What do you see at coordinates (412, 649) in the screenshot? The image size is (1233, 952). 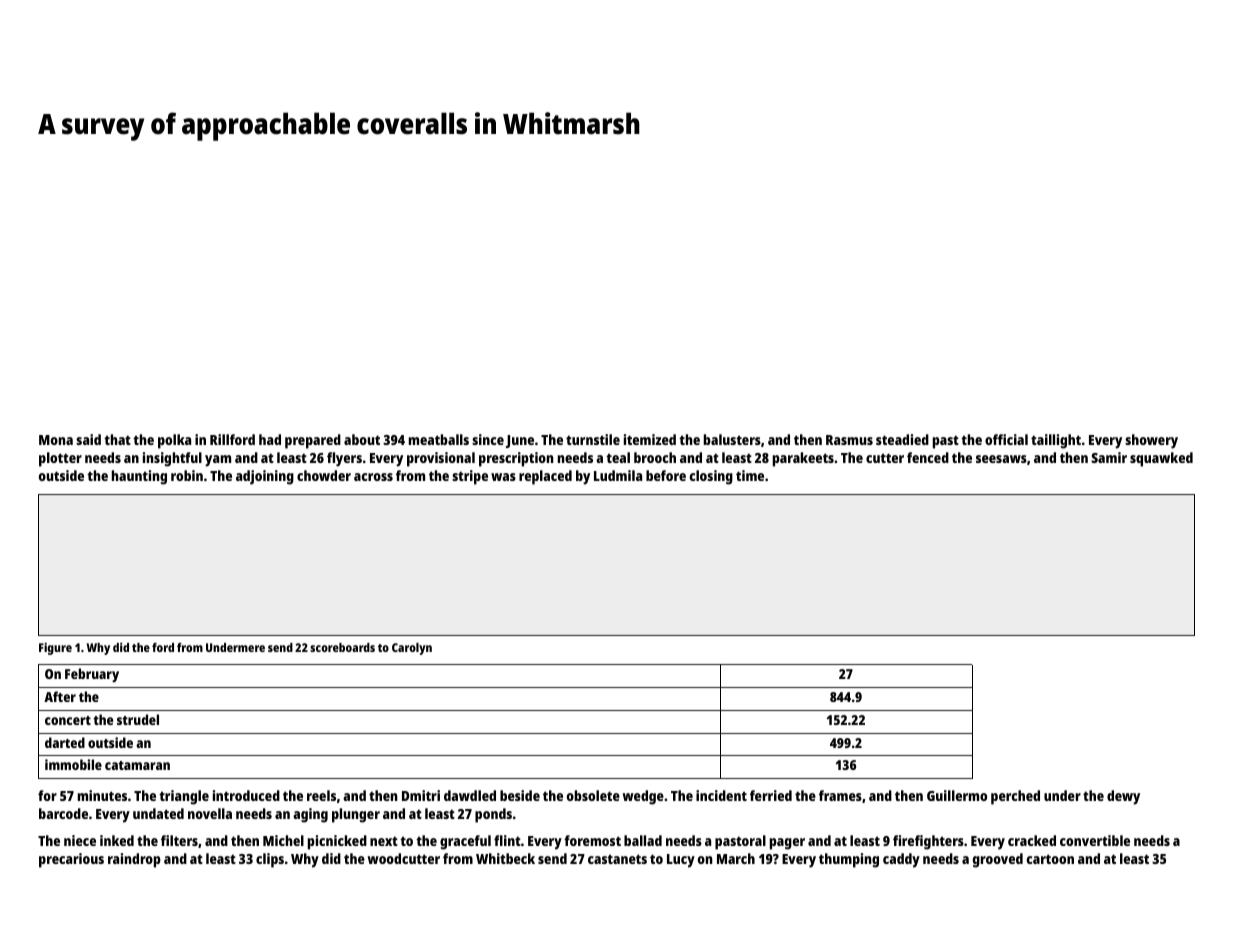 I see `Carolyn` at bounding box center [412, 649].
